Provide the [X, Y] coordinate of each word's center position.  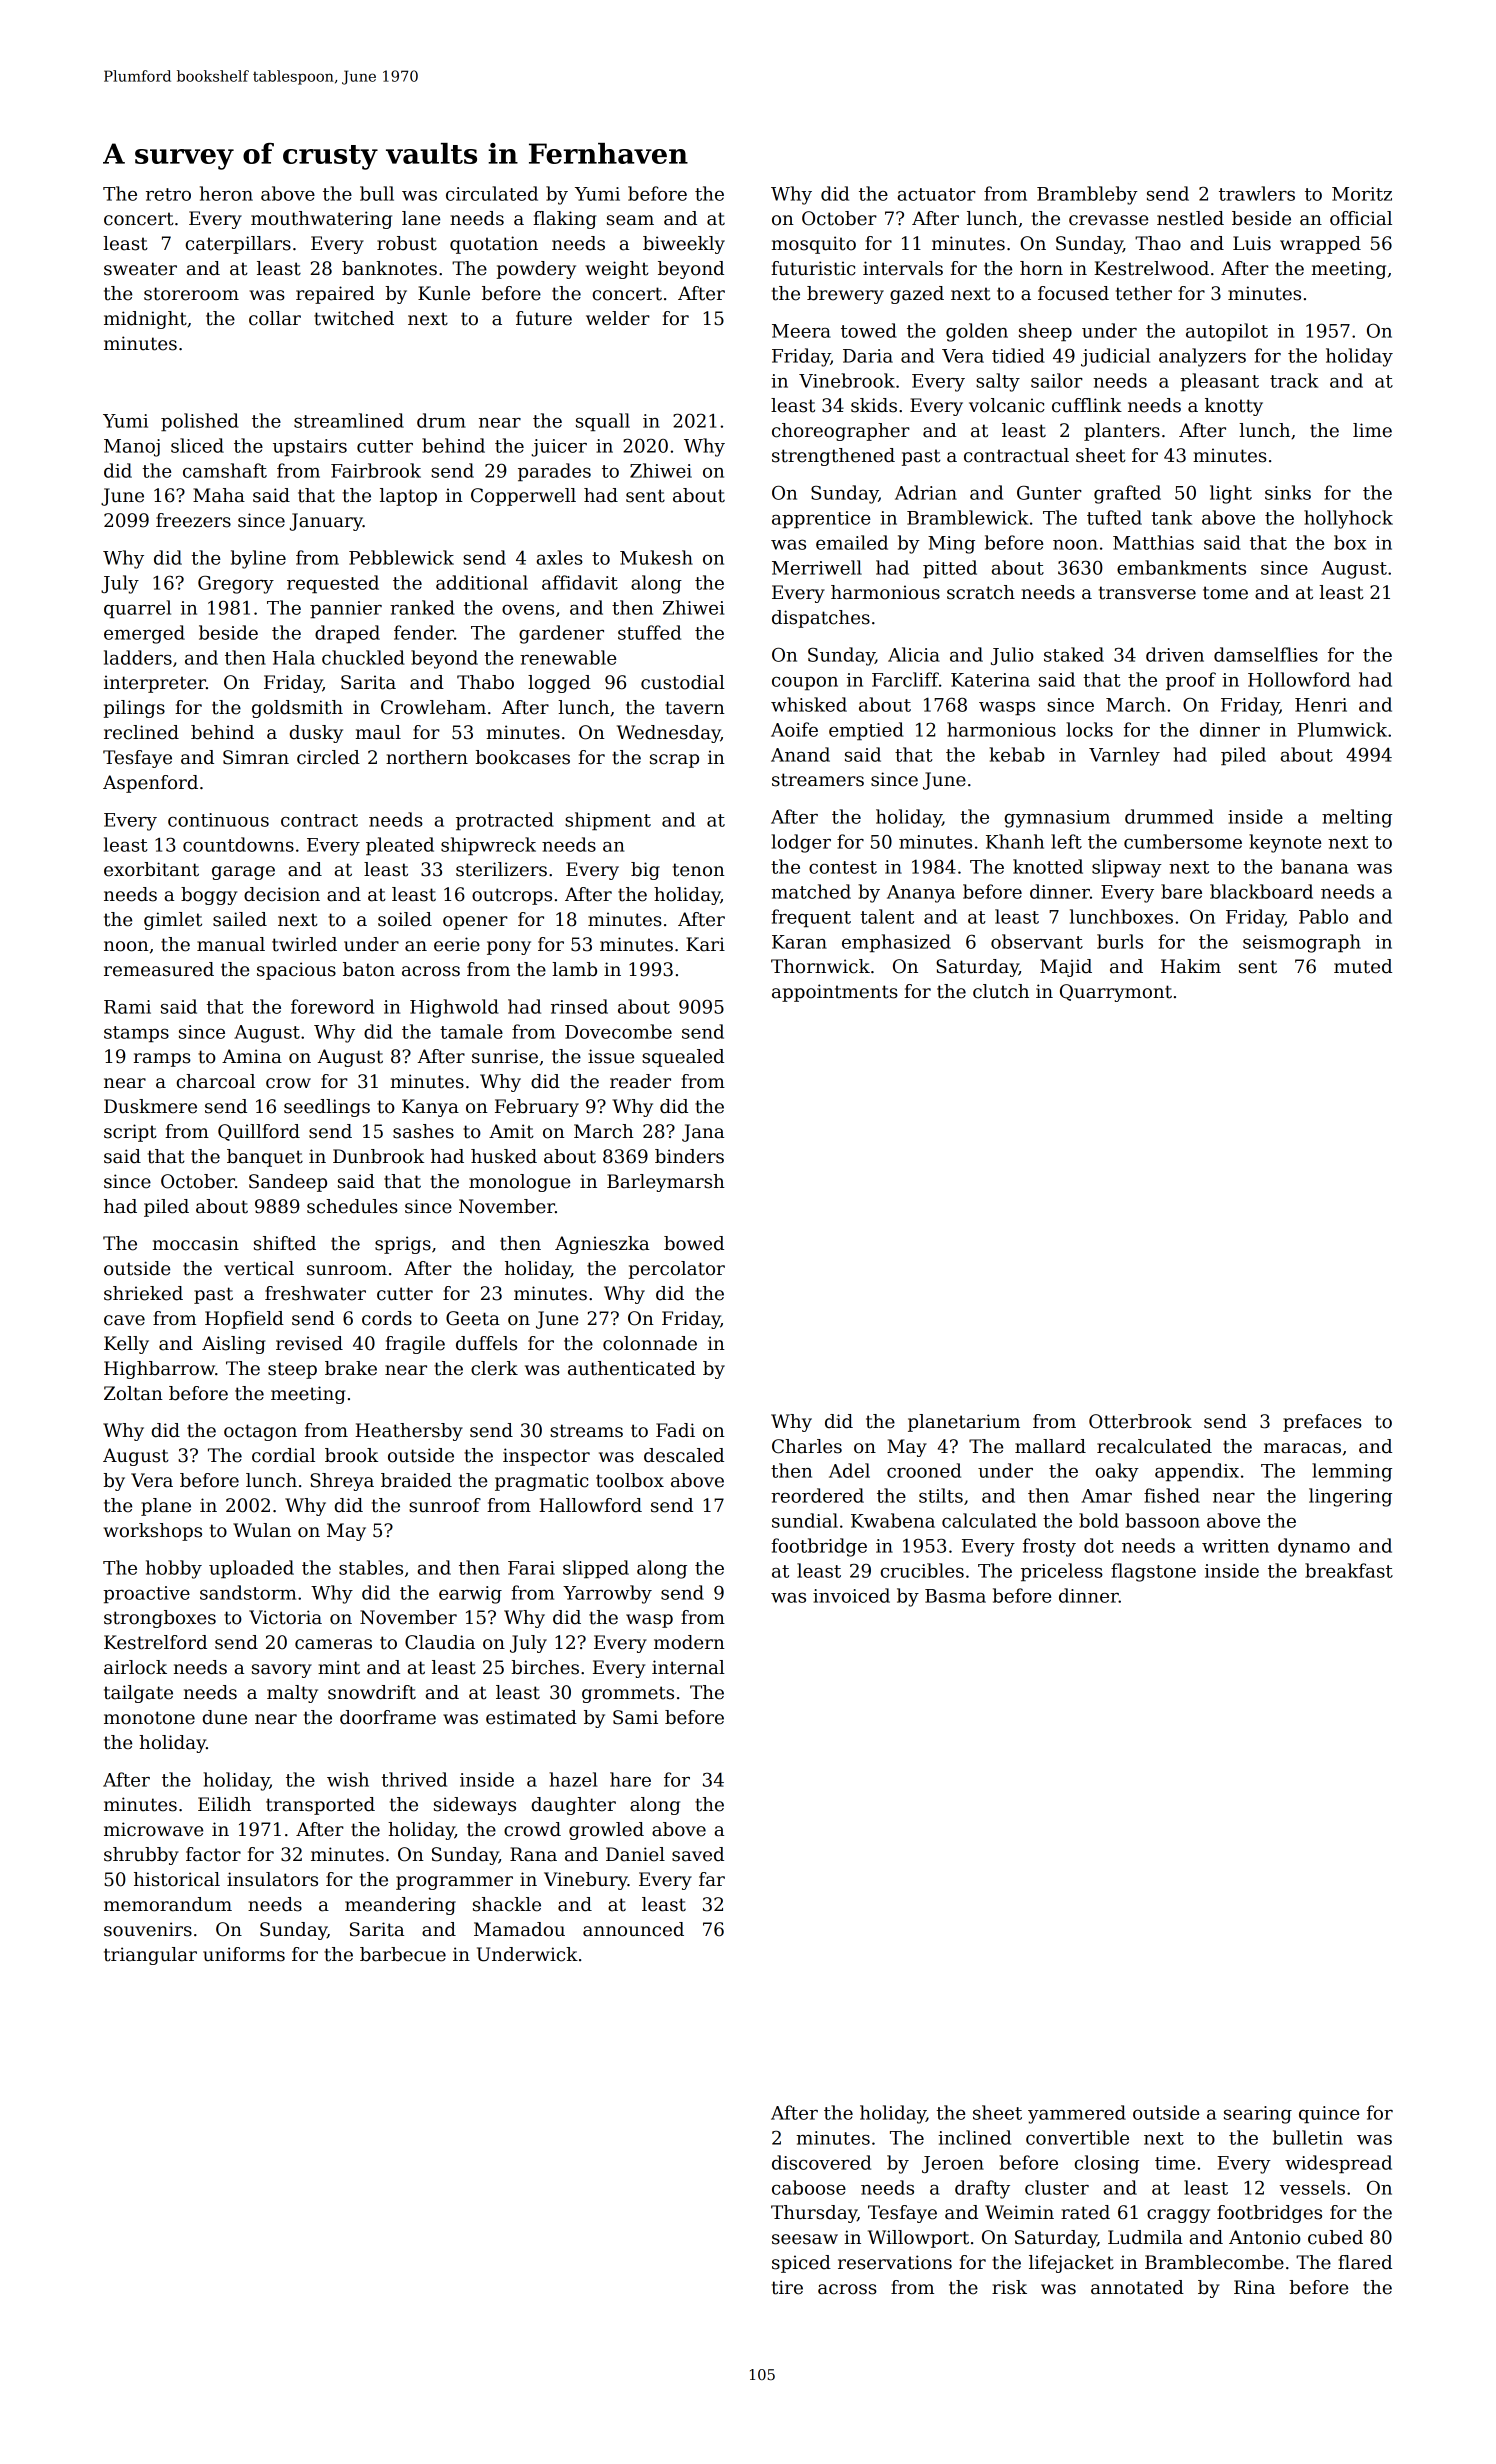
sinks [1288, 492]
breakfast [1349, 1570]
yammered [1077, 2114]
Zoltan [133, 1393]
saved [698, 1854]
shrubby [141, 1856]
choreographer [841, 432]
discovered [821, 2162]
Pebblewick [401, 557]
